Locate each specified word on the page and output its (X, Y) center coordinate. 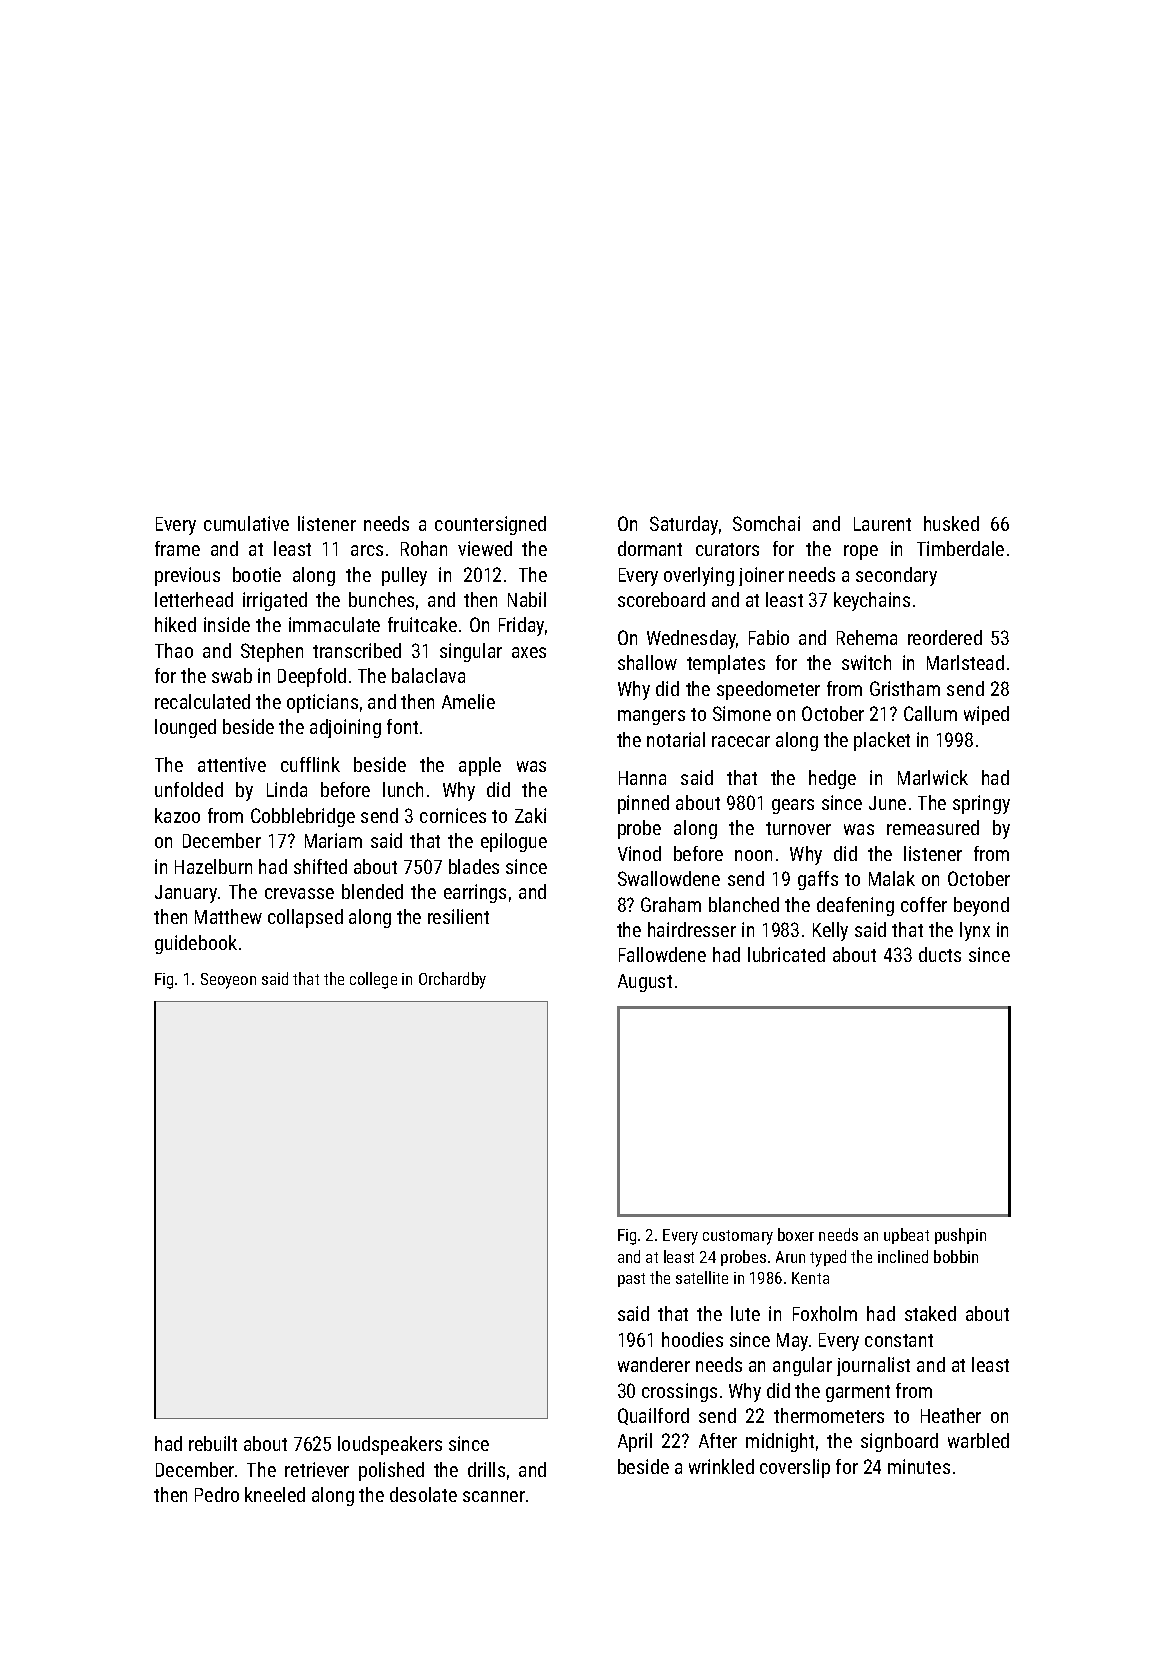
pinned (643, 804)
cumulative (246, 523)
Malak (892, 878)
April (635, 1442)
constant (899, 1340)
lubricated (786, 954)
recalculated (202, 701)
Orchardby (452, 980)
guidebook (196, 944)
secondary (896, 576)
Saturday (684, 525)
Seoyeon (228, 981)
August (645, 983)
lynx (975, 931)
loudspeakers (390, 1445)
